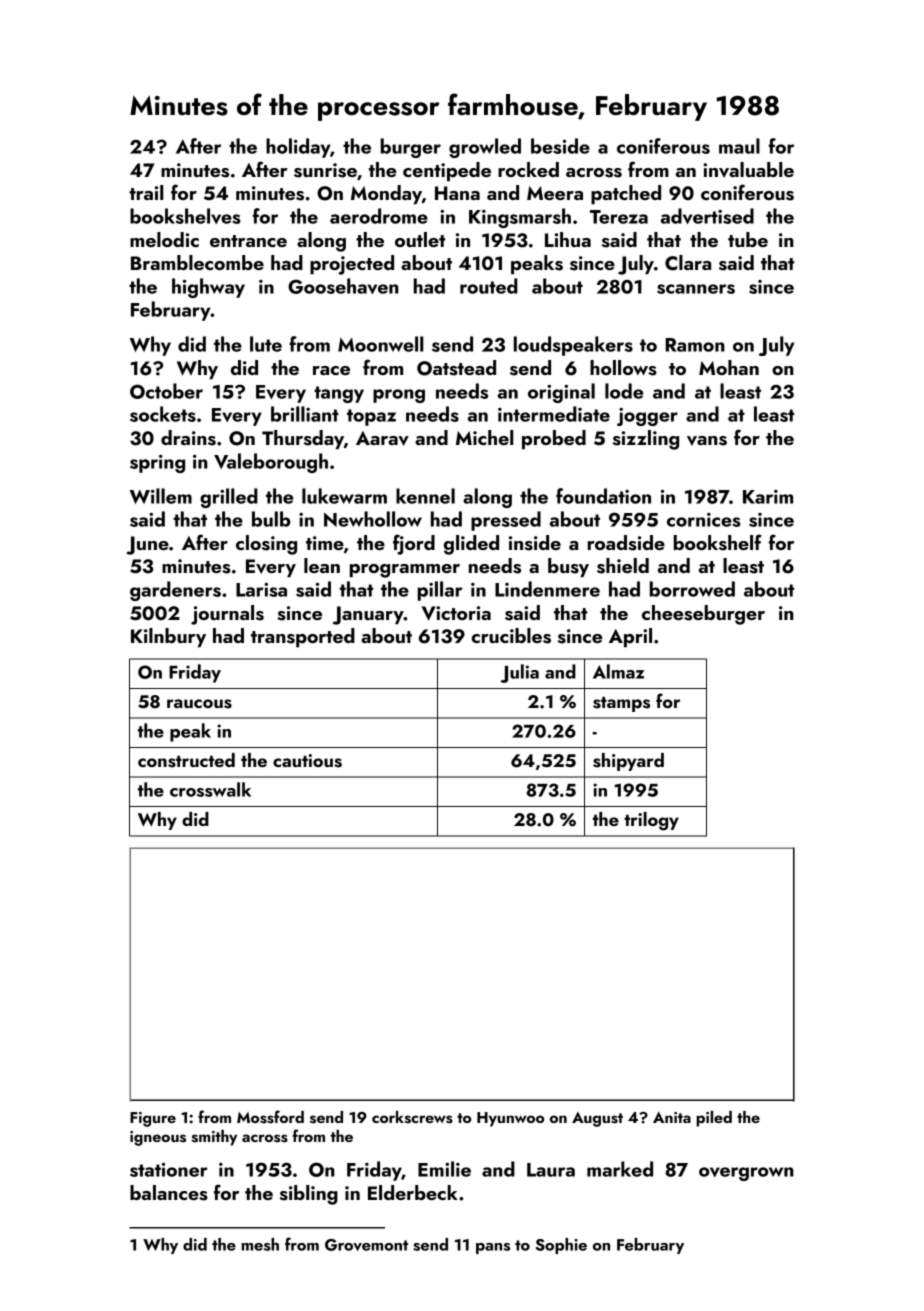 This image has width=924, height=1311. Describe the element at coordinates (651, 821) in the image. I see `trilogy` at that location.
